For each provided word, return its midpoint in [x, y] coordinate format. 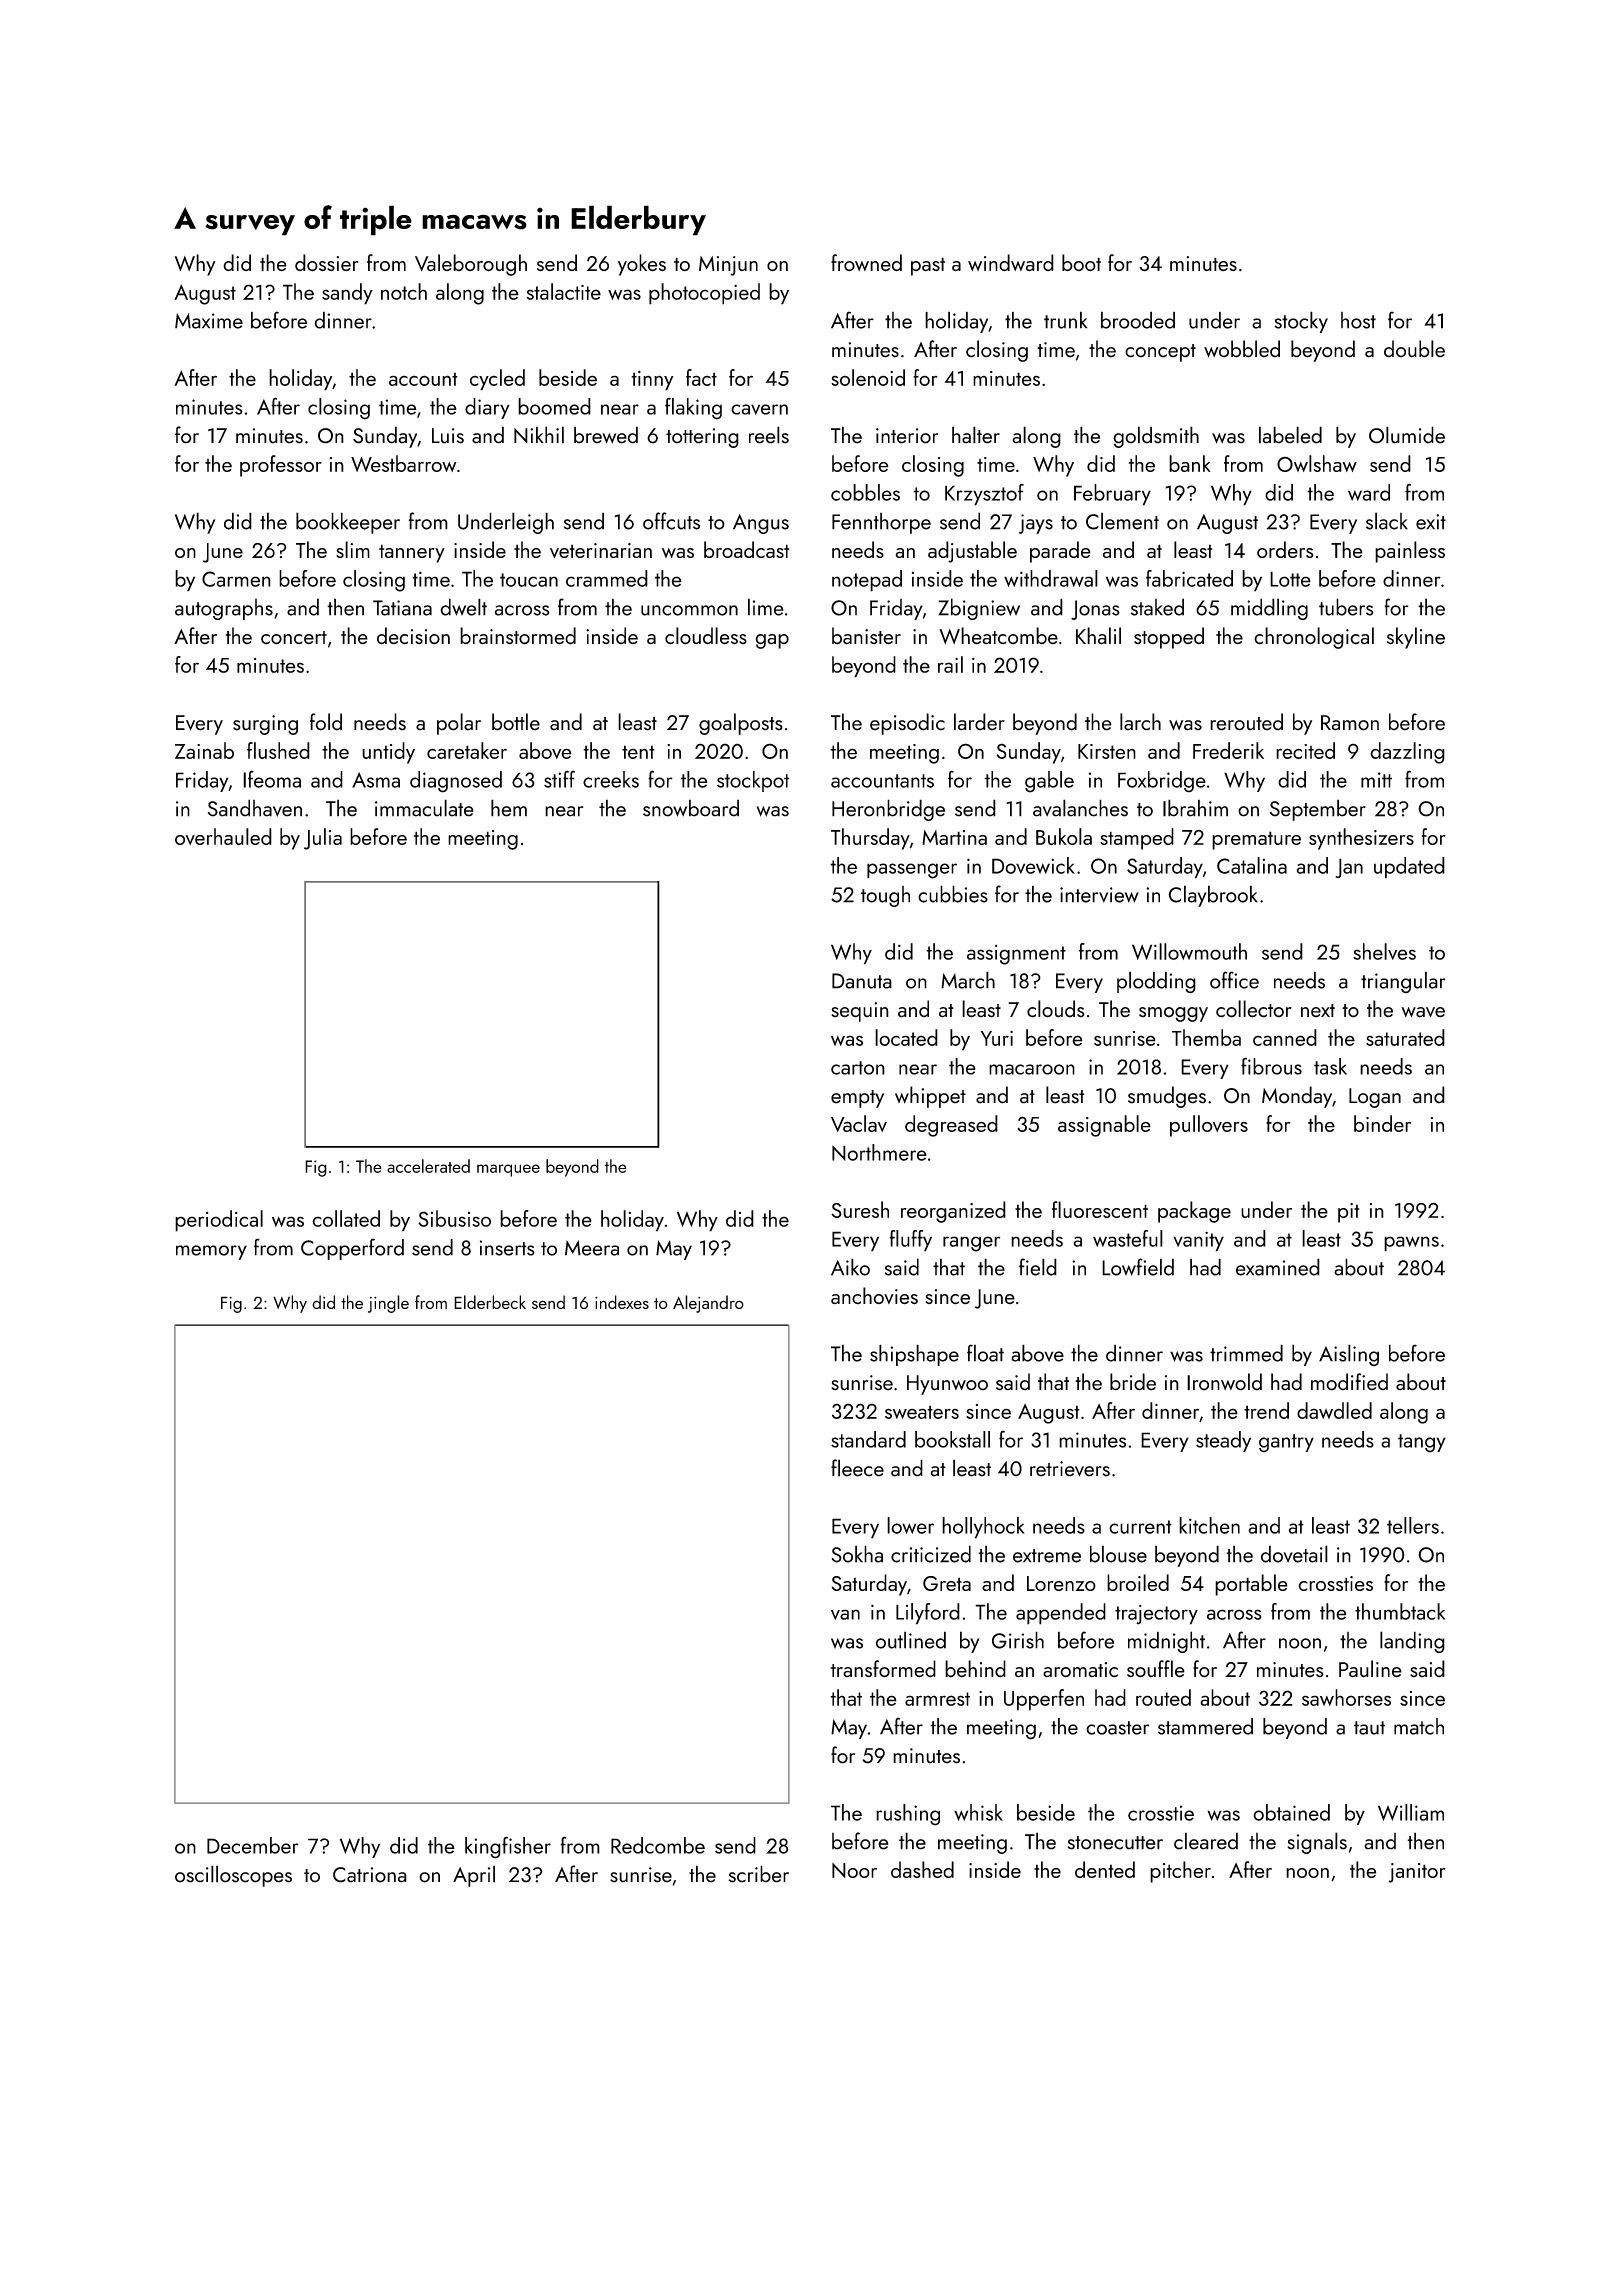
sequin [860, 1012]
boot [1081, 263]
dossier [327, 263]
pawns [1411, 1244]
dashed [922, 1869]
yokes [642, 265]
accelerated [428, 1166]
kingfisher [508, 1847]
